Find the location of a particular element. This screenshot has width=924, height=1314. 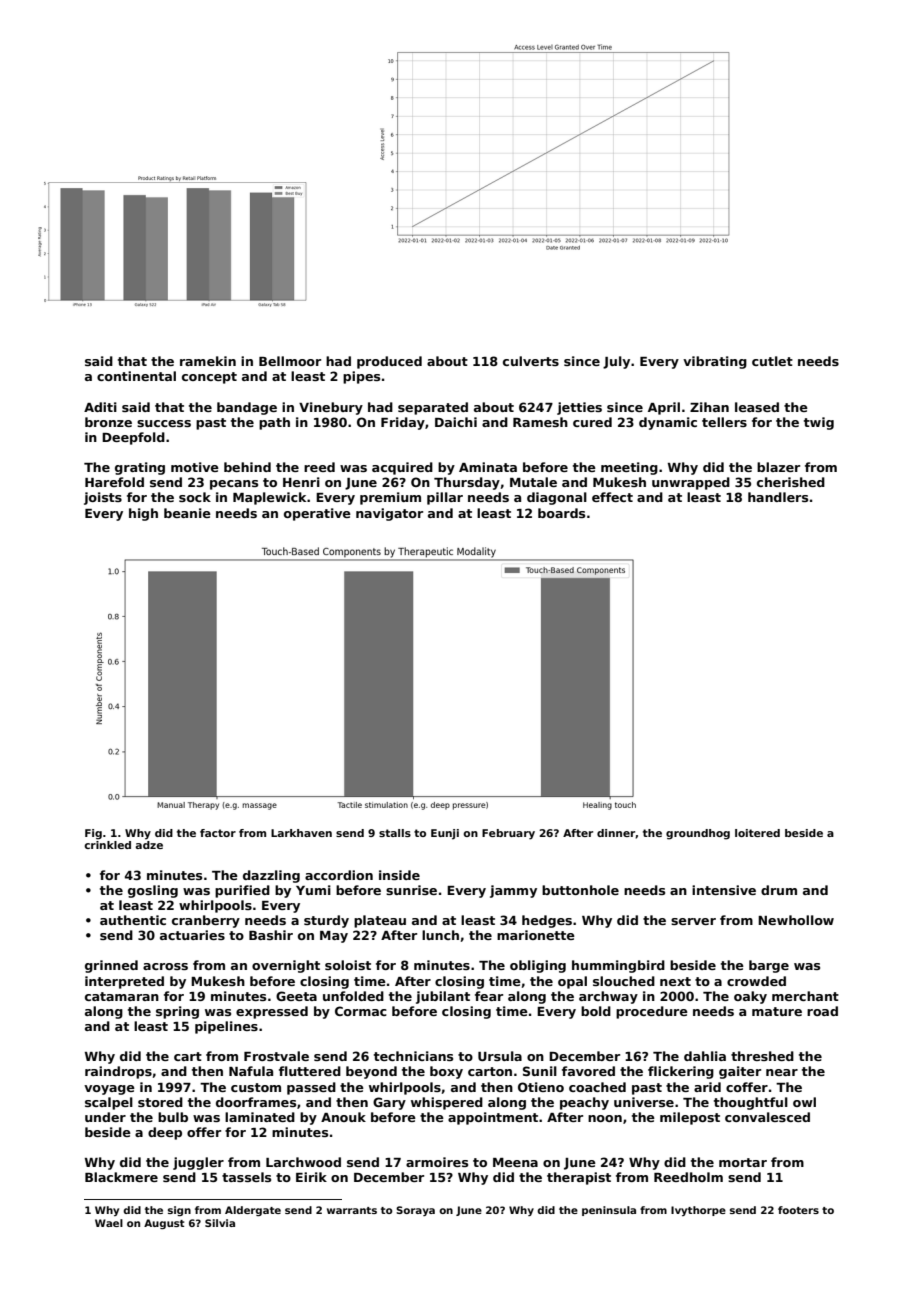

gosling is located at coordinates (153, 891).
